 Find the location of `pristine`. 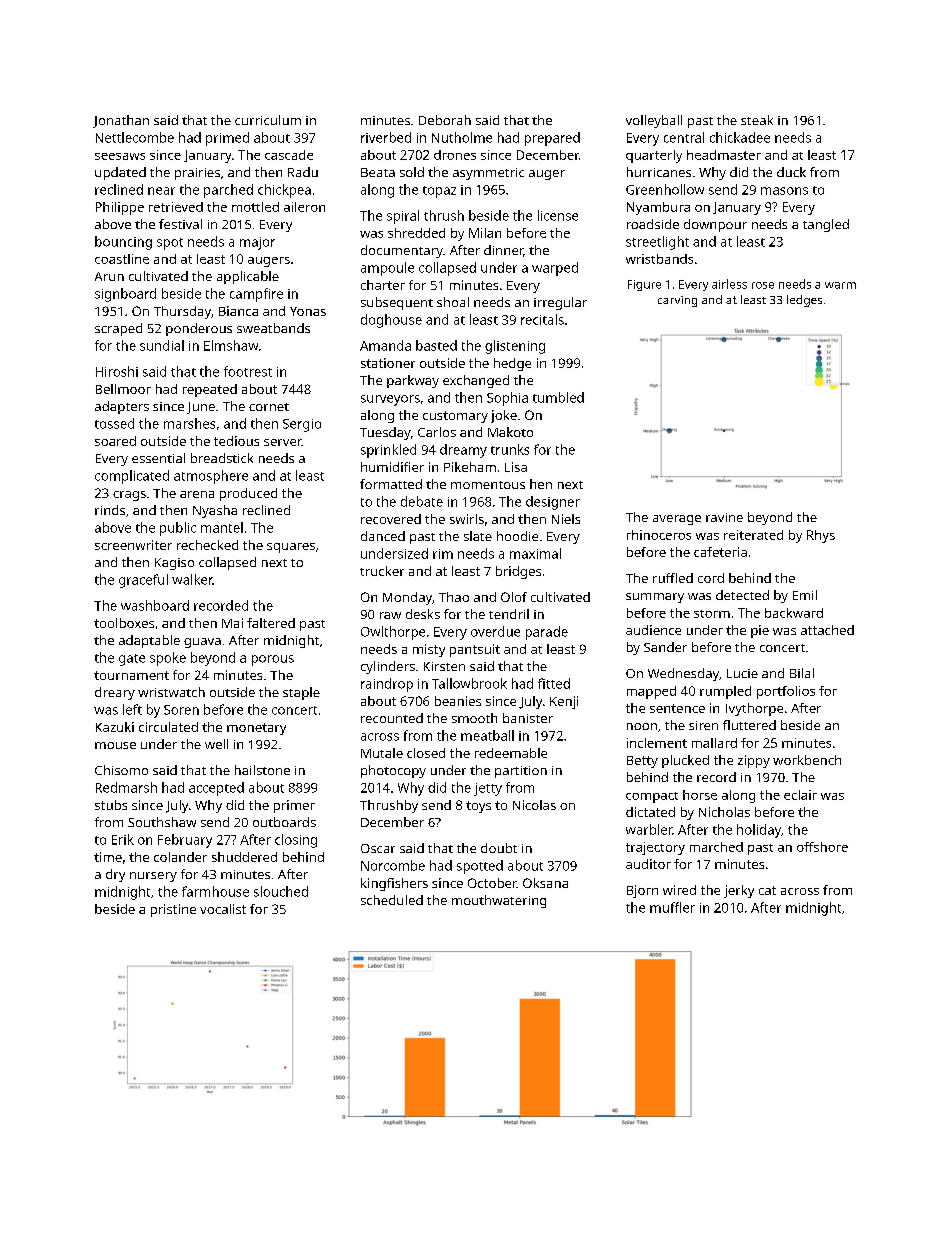

pristine is located at coordinates (173, 910).
